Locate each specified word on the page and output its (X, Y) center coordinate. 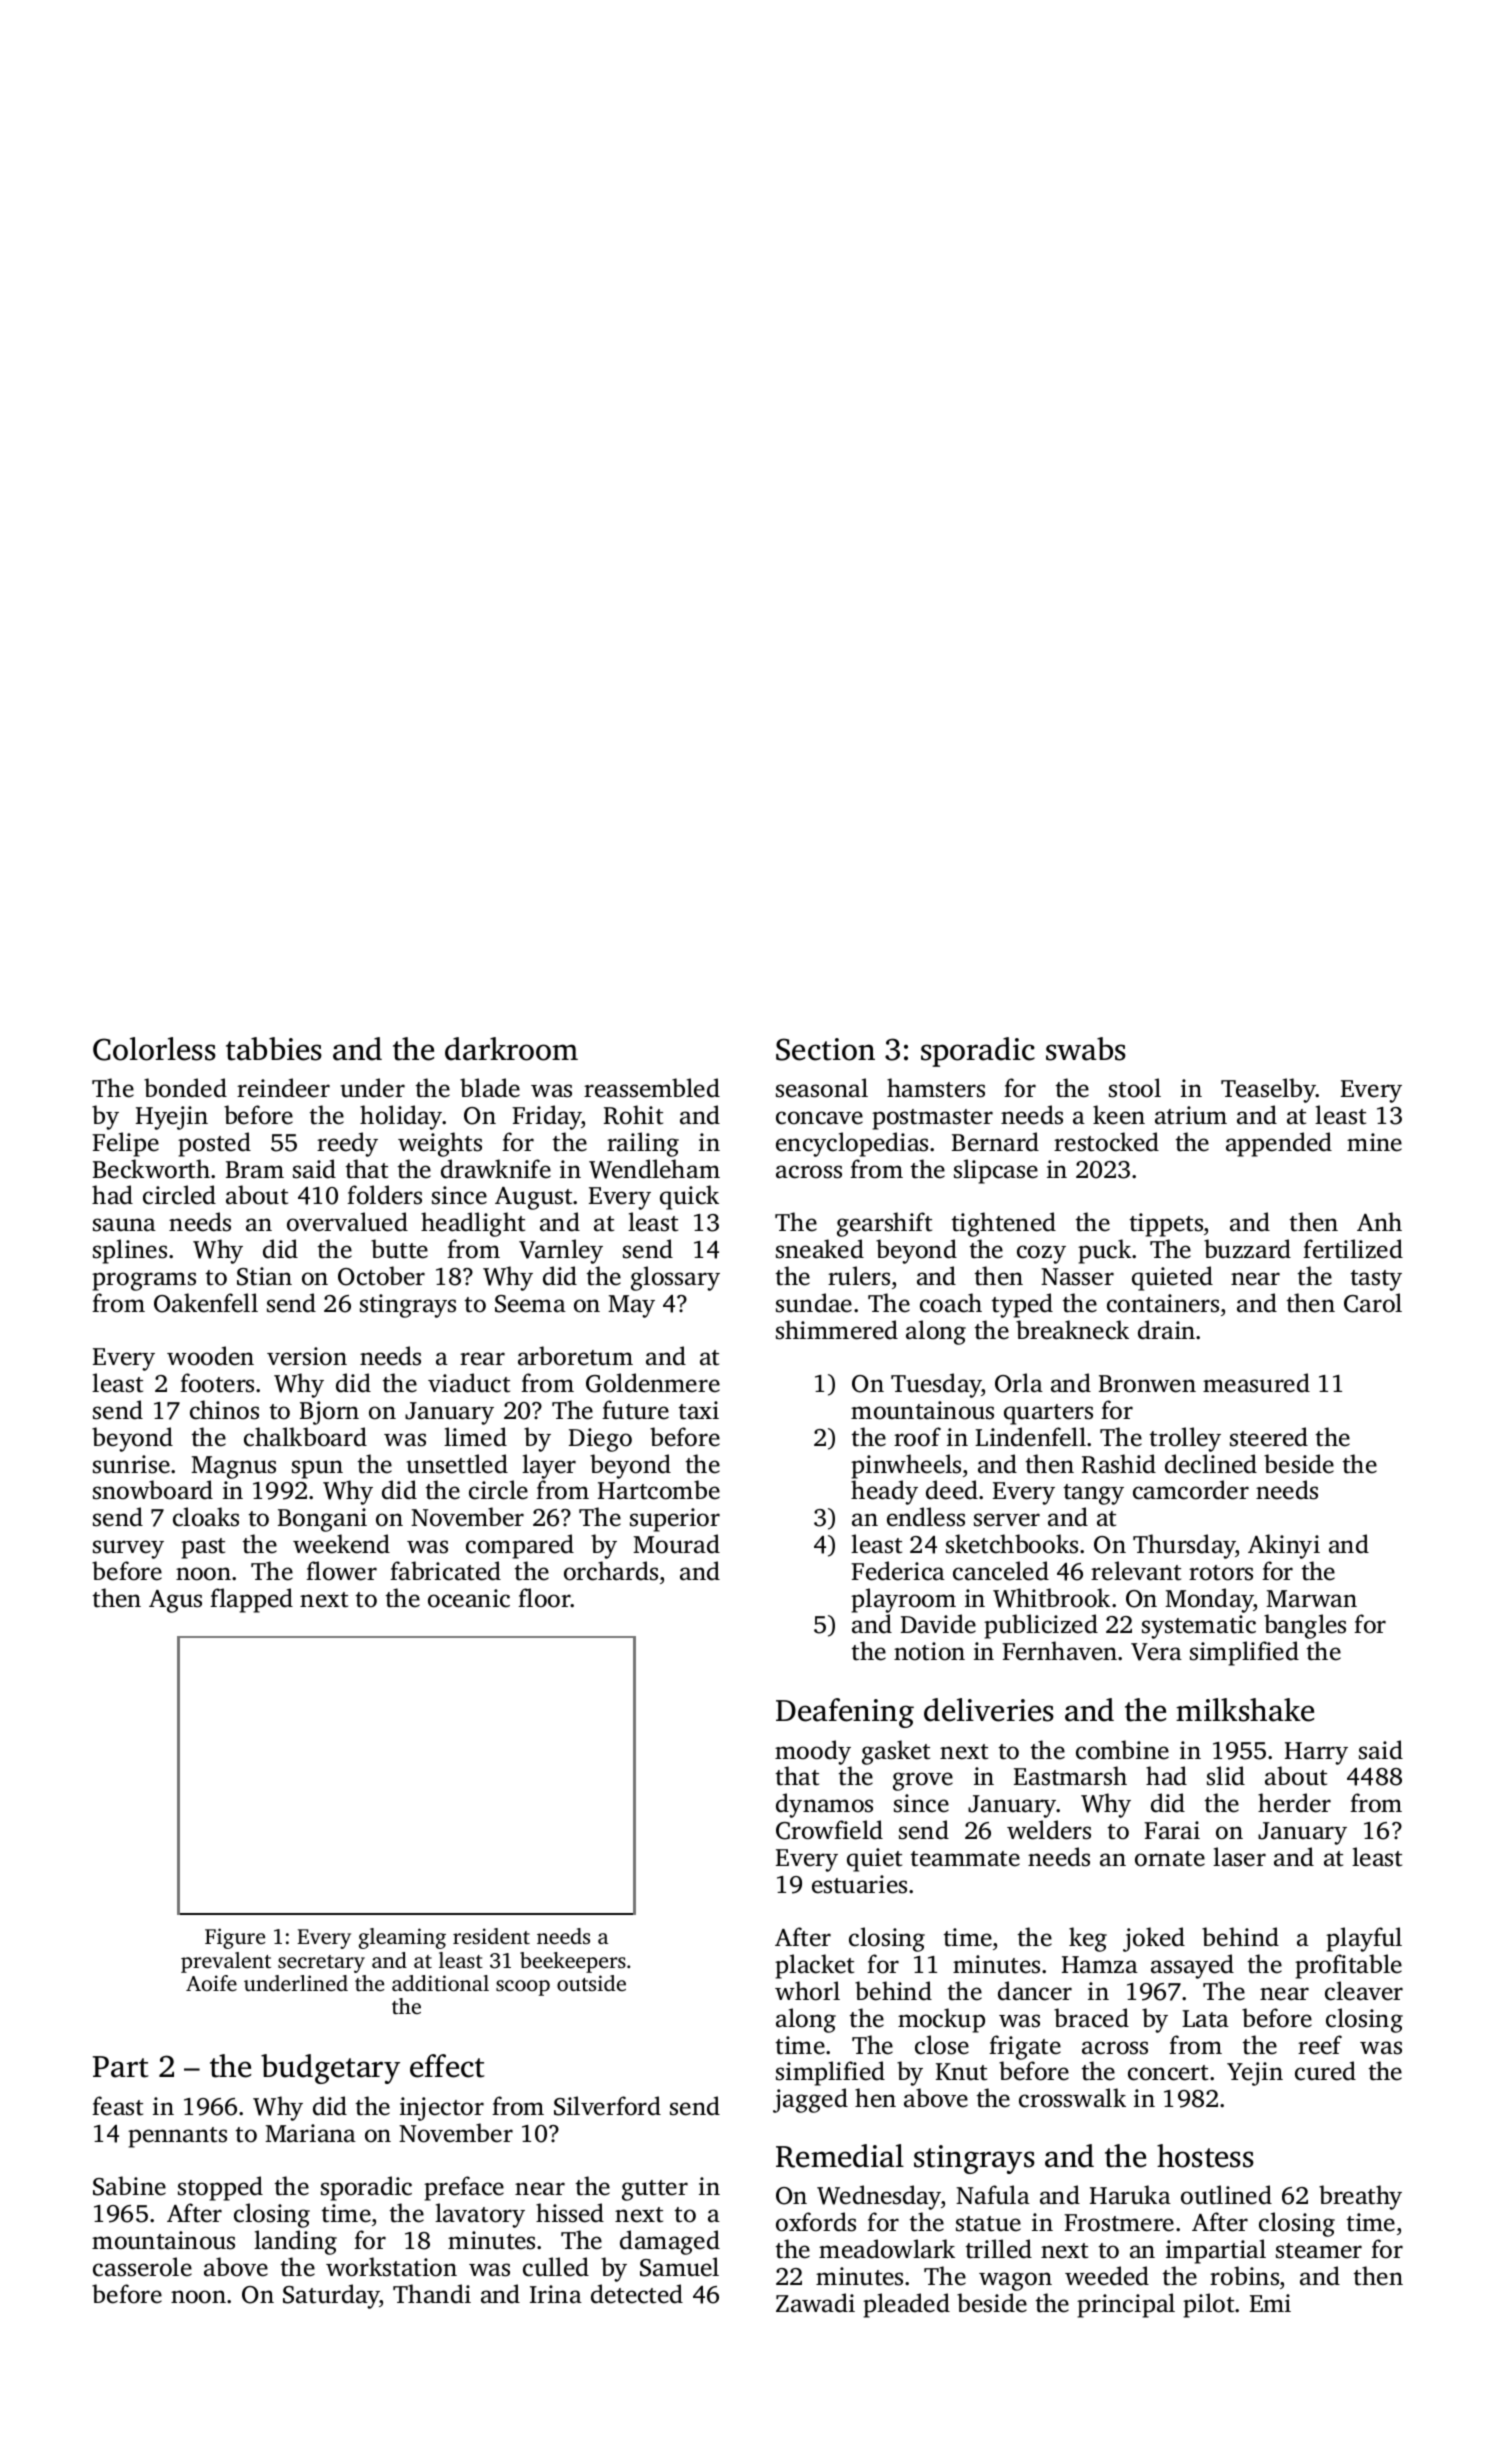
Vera (1156, 1652)
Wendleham (654, 1169)
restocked (1106, 1142)
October (381, 1276)
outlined (1226, 2195)
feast (117, 2106)
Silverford (607, 2106)
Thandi (432, 2294)
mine (1374, 1142)
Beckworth (151, 1169)
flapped (251, 1600)
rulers (859, 1276)
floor (544, 1598)
